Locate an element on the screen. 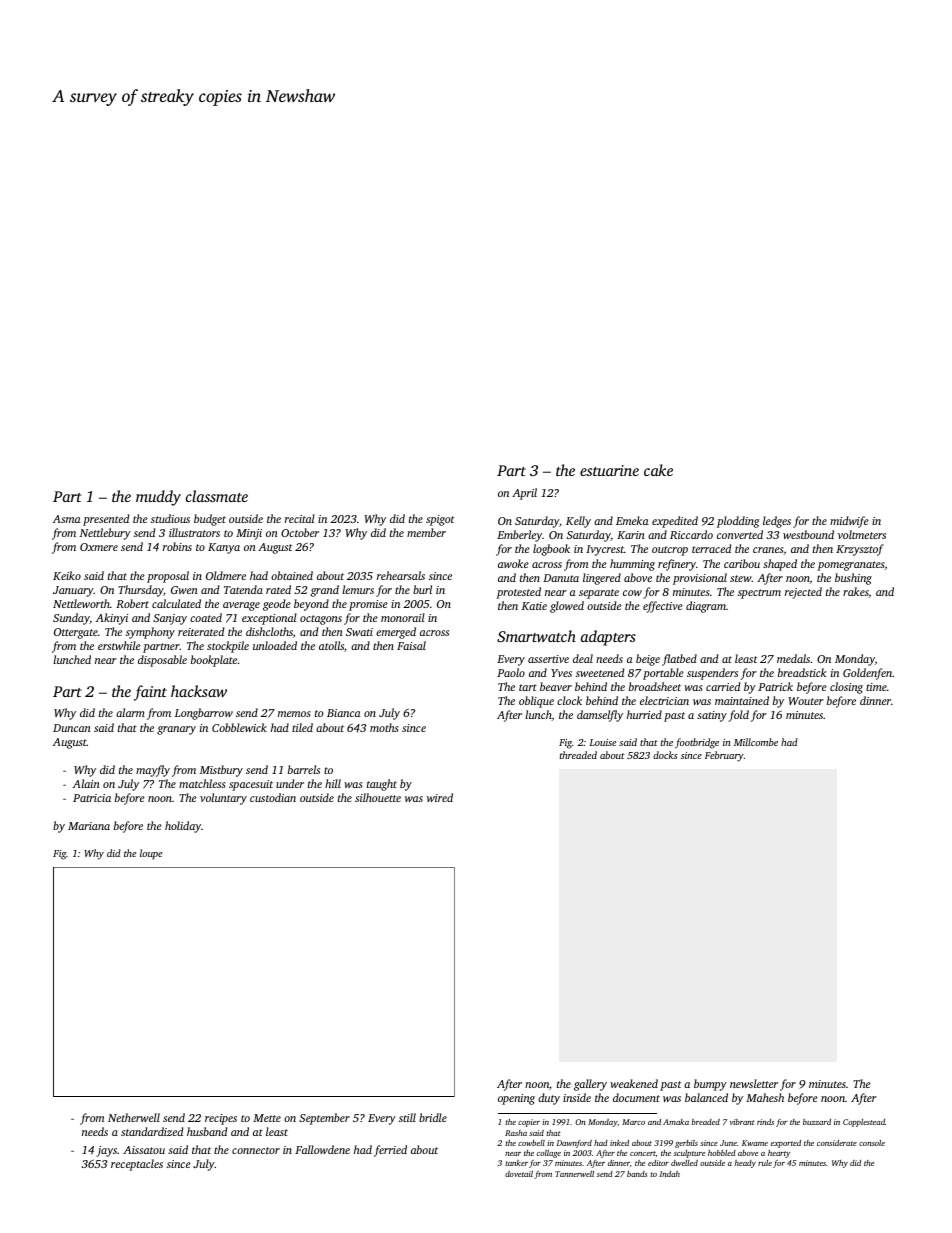 This screenshot has height=1233, width=952. wired is located at coordinates (440, 797).
